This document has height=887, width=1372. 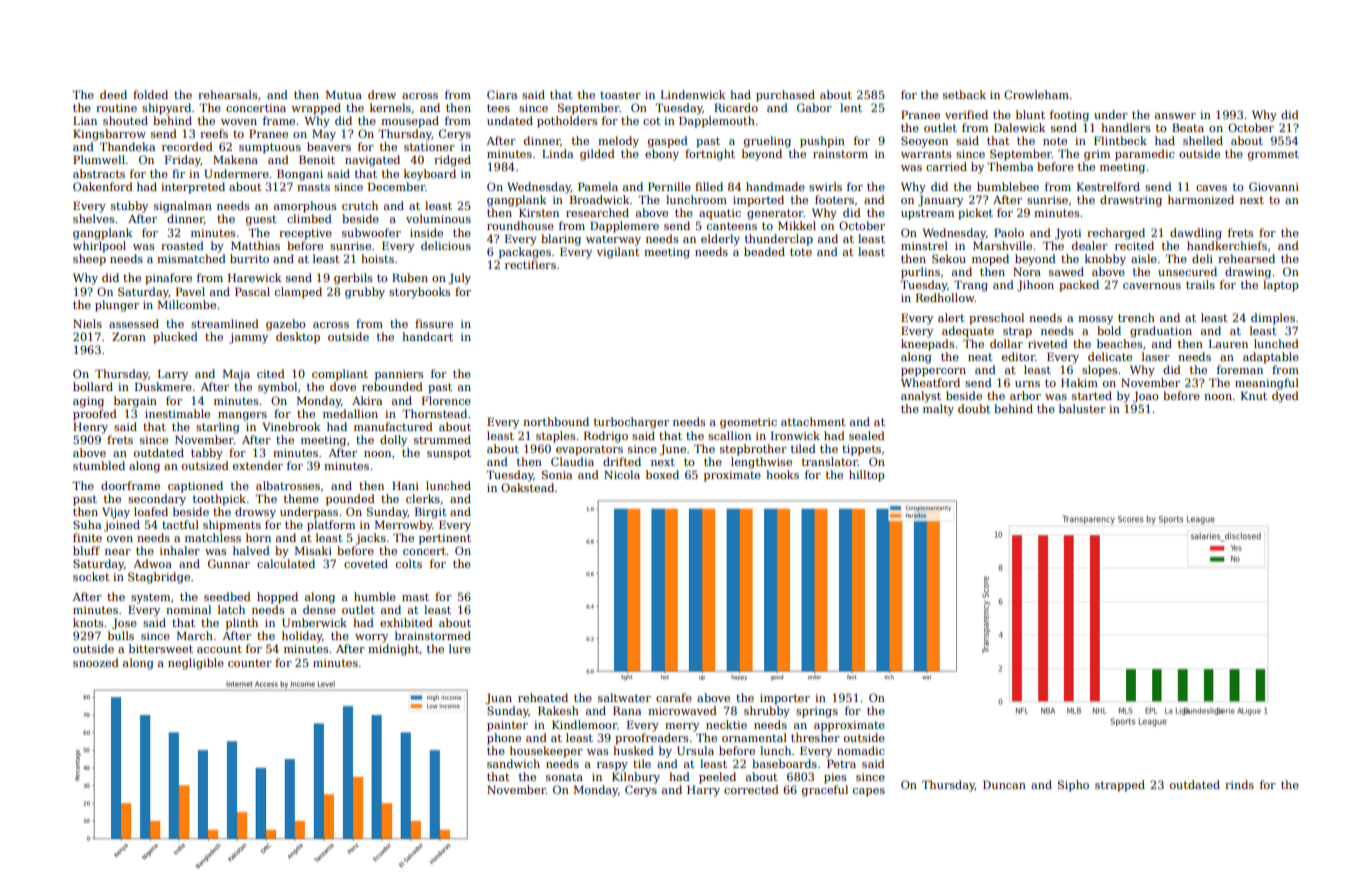 What do you see at coordinates (1200, 284) in the document?
I see `trails` at bounding box center [1200, 284].
